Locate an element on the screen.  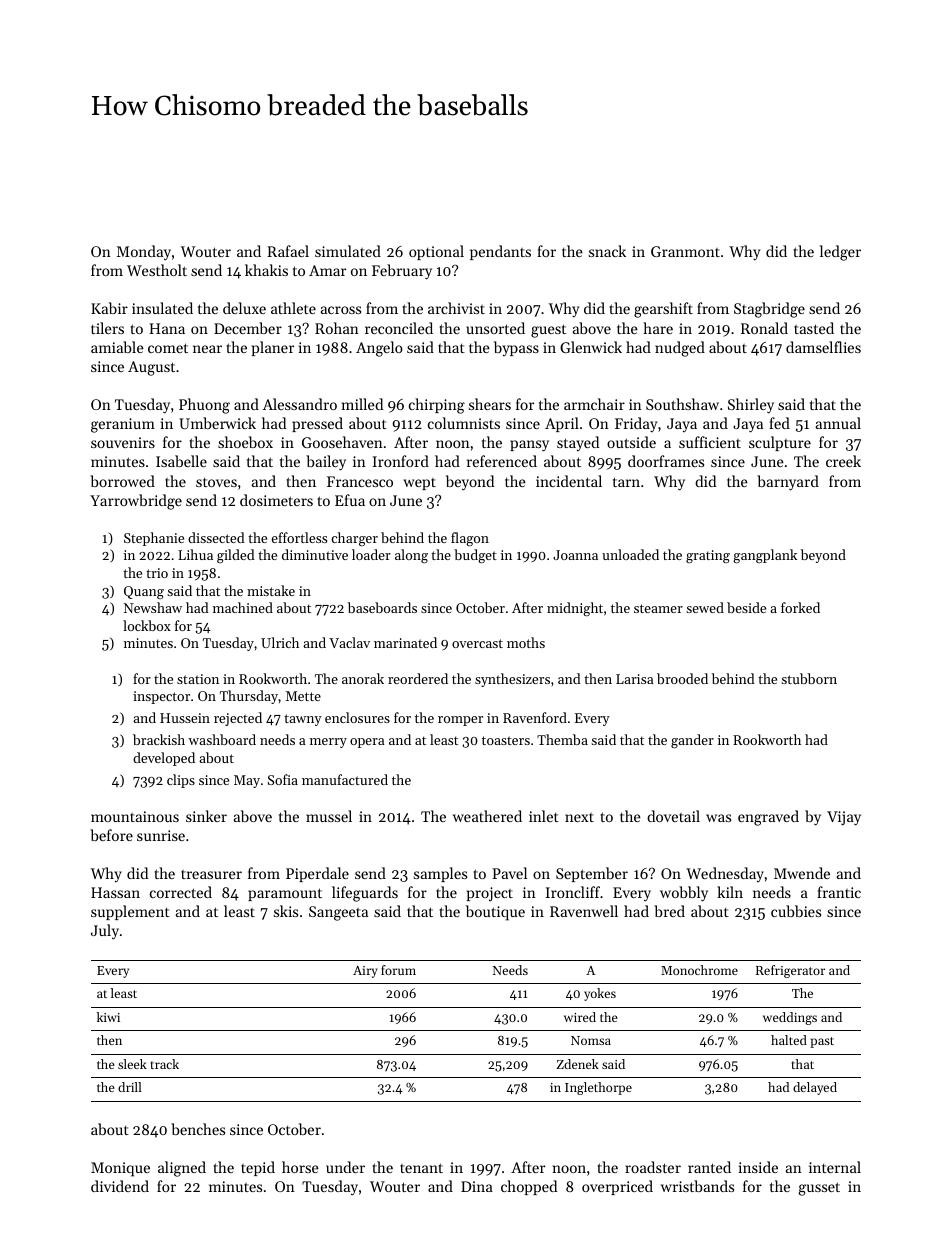
Larisa is located at coordinates (635, 679).
